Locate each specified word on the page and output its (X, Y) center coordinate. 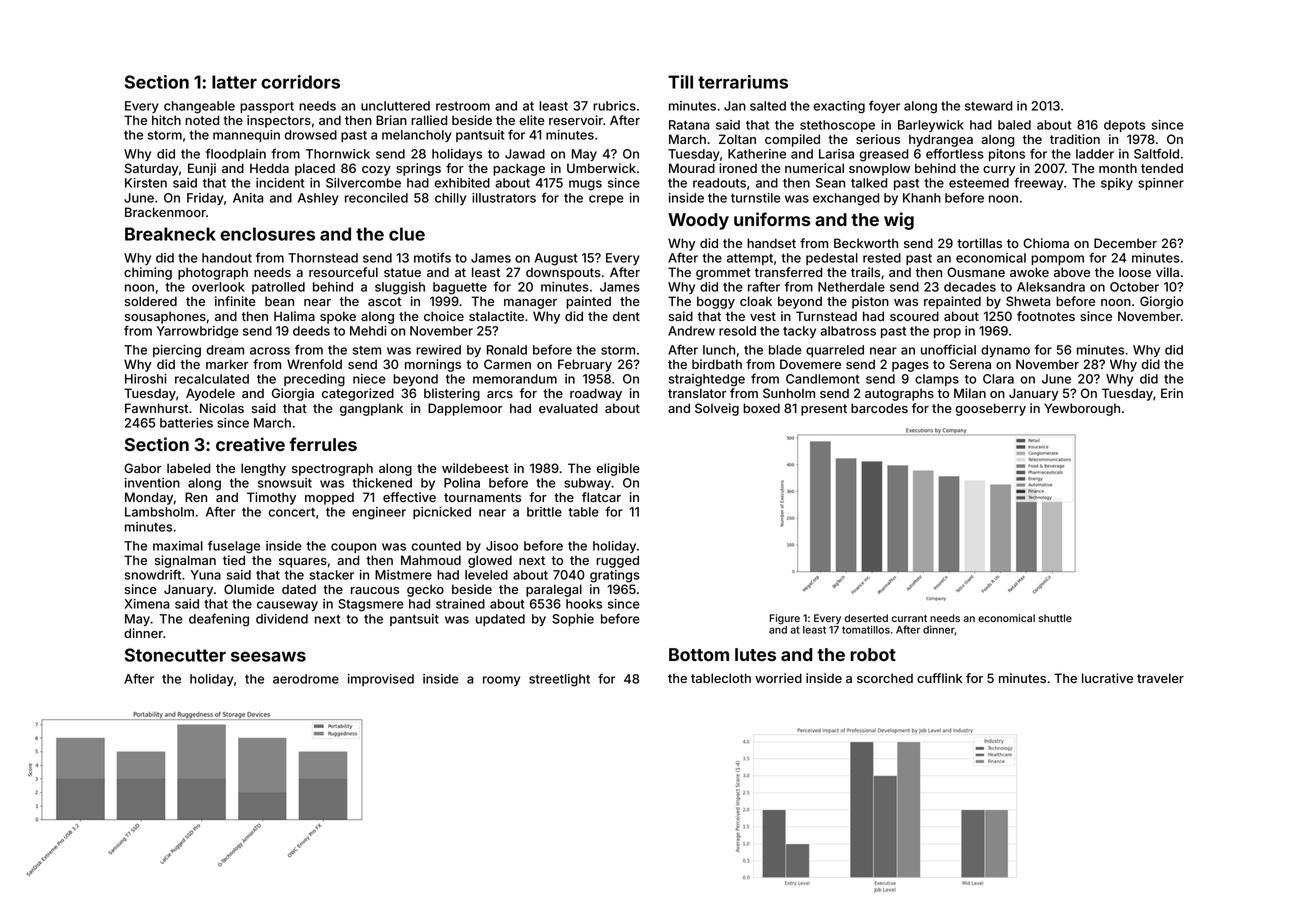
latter (234, 82)
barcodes (879, 408)
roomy (501, 681)
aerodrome (306, 679)
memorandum (515, 379)
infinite (235, 301)
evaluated (568, 408)
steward (988, 106)
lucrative (1107, 678)
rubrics (614, 106)
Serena (970, 364)
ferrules (323, 444)
